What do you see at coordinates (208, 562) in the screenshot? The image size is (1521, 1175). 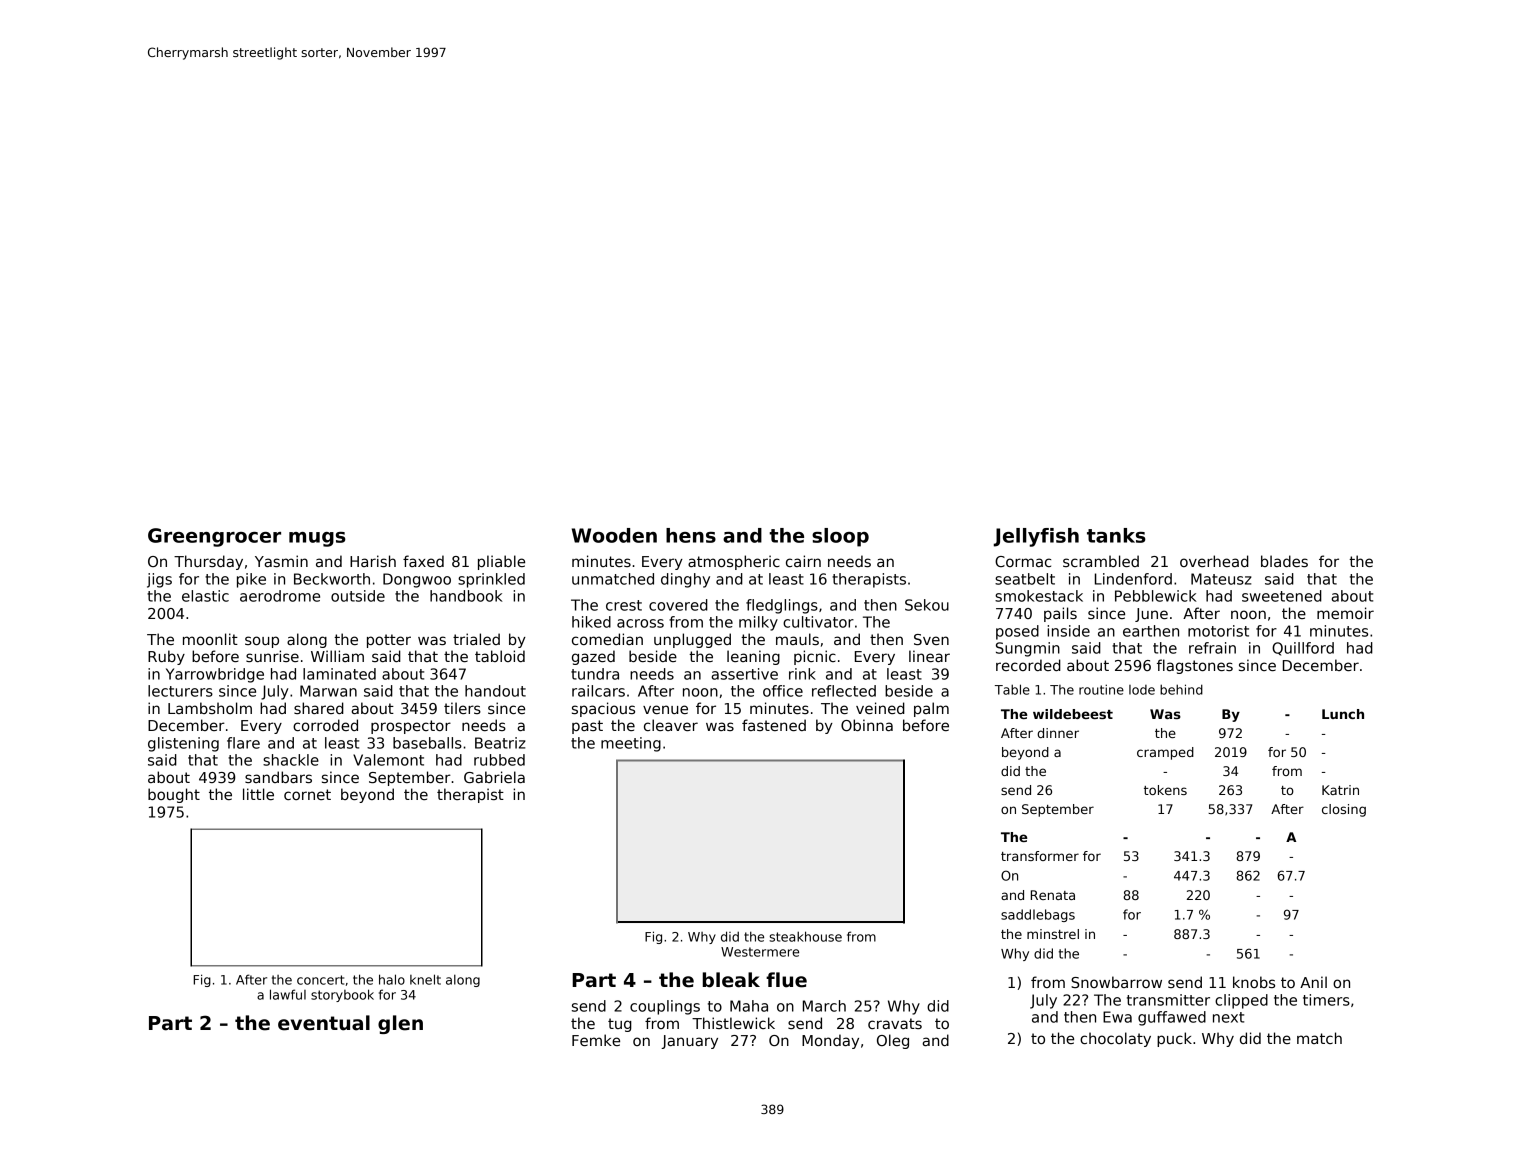 I see `Thursday` at bounding box center [208, 562].
